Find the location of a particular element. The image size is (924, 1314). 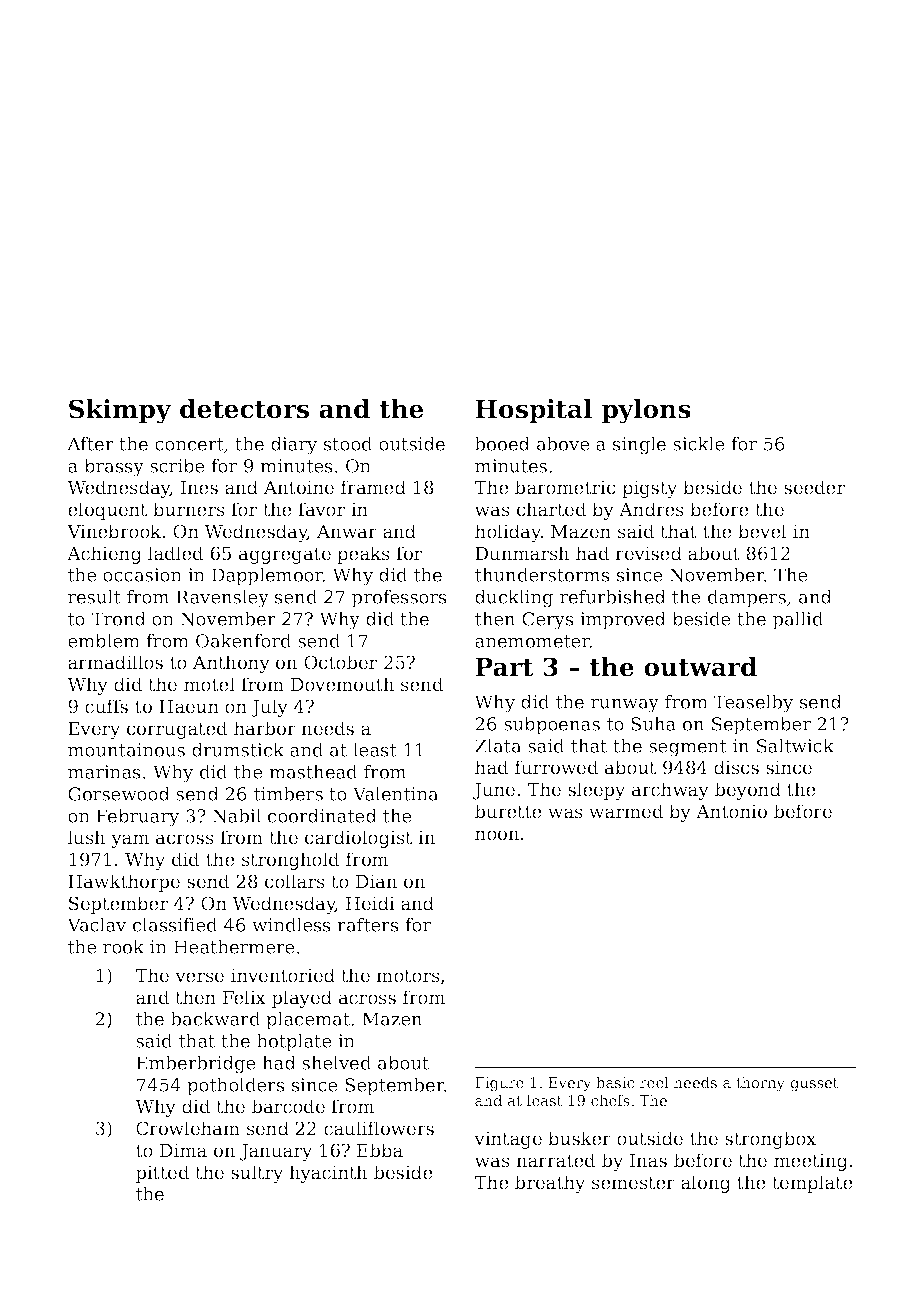

peaks is located at coordinates (363, 555).
